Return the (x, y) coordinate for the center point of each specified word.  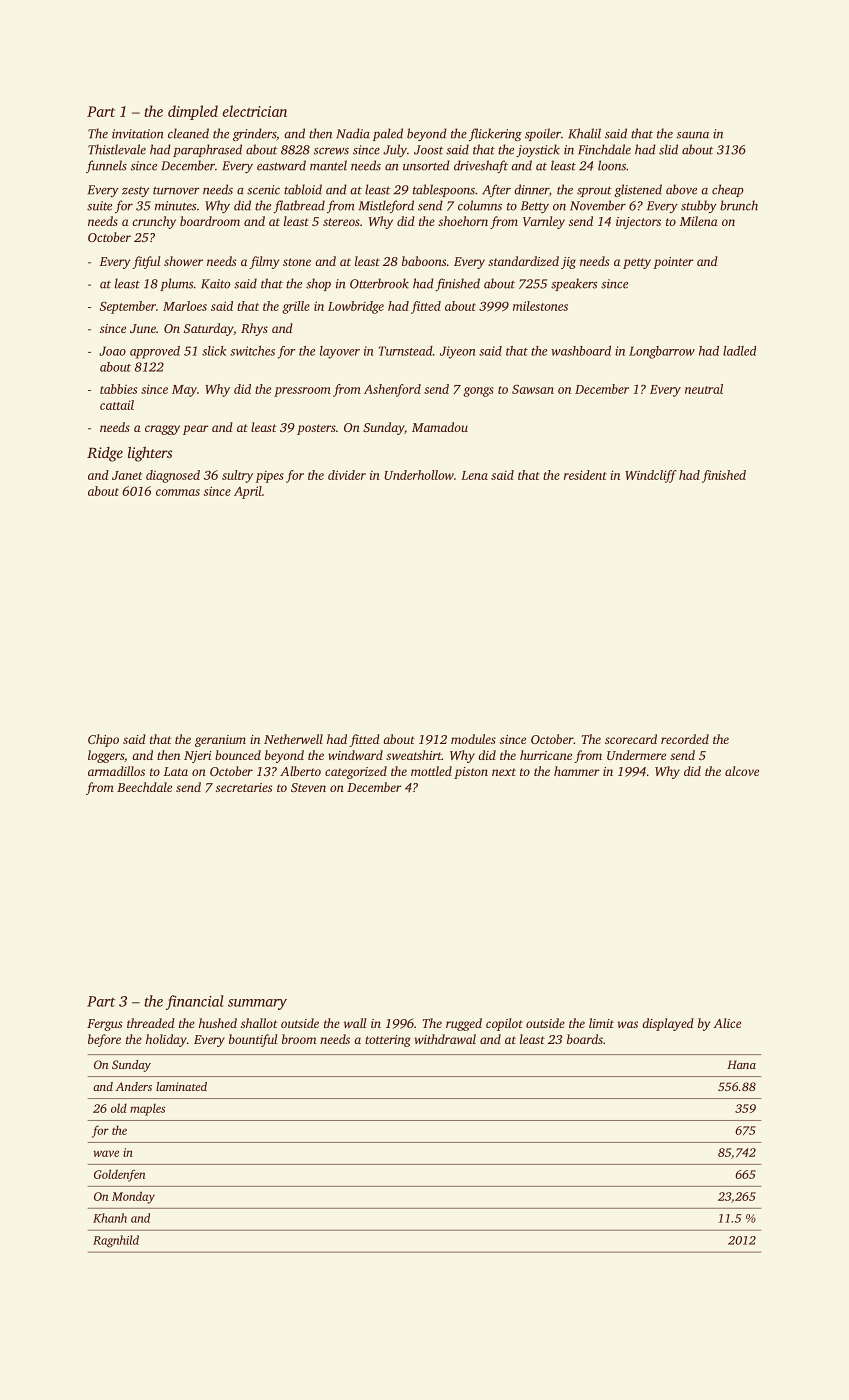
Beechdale (144, 787)
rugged (464, 1024)
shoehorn (463, 221)
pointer (673, 263)
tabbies (118, 389)
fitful (146, 262)
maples (147, 1110)
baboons (424, 261)
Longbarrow (662, 352)
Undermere (636, 755)
